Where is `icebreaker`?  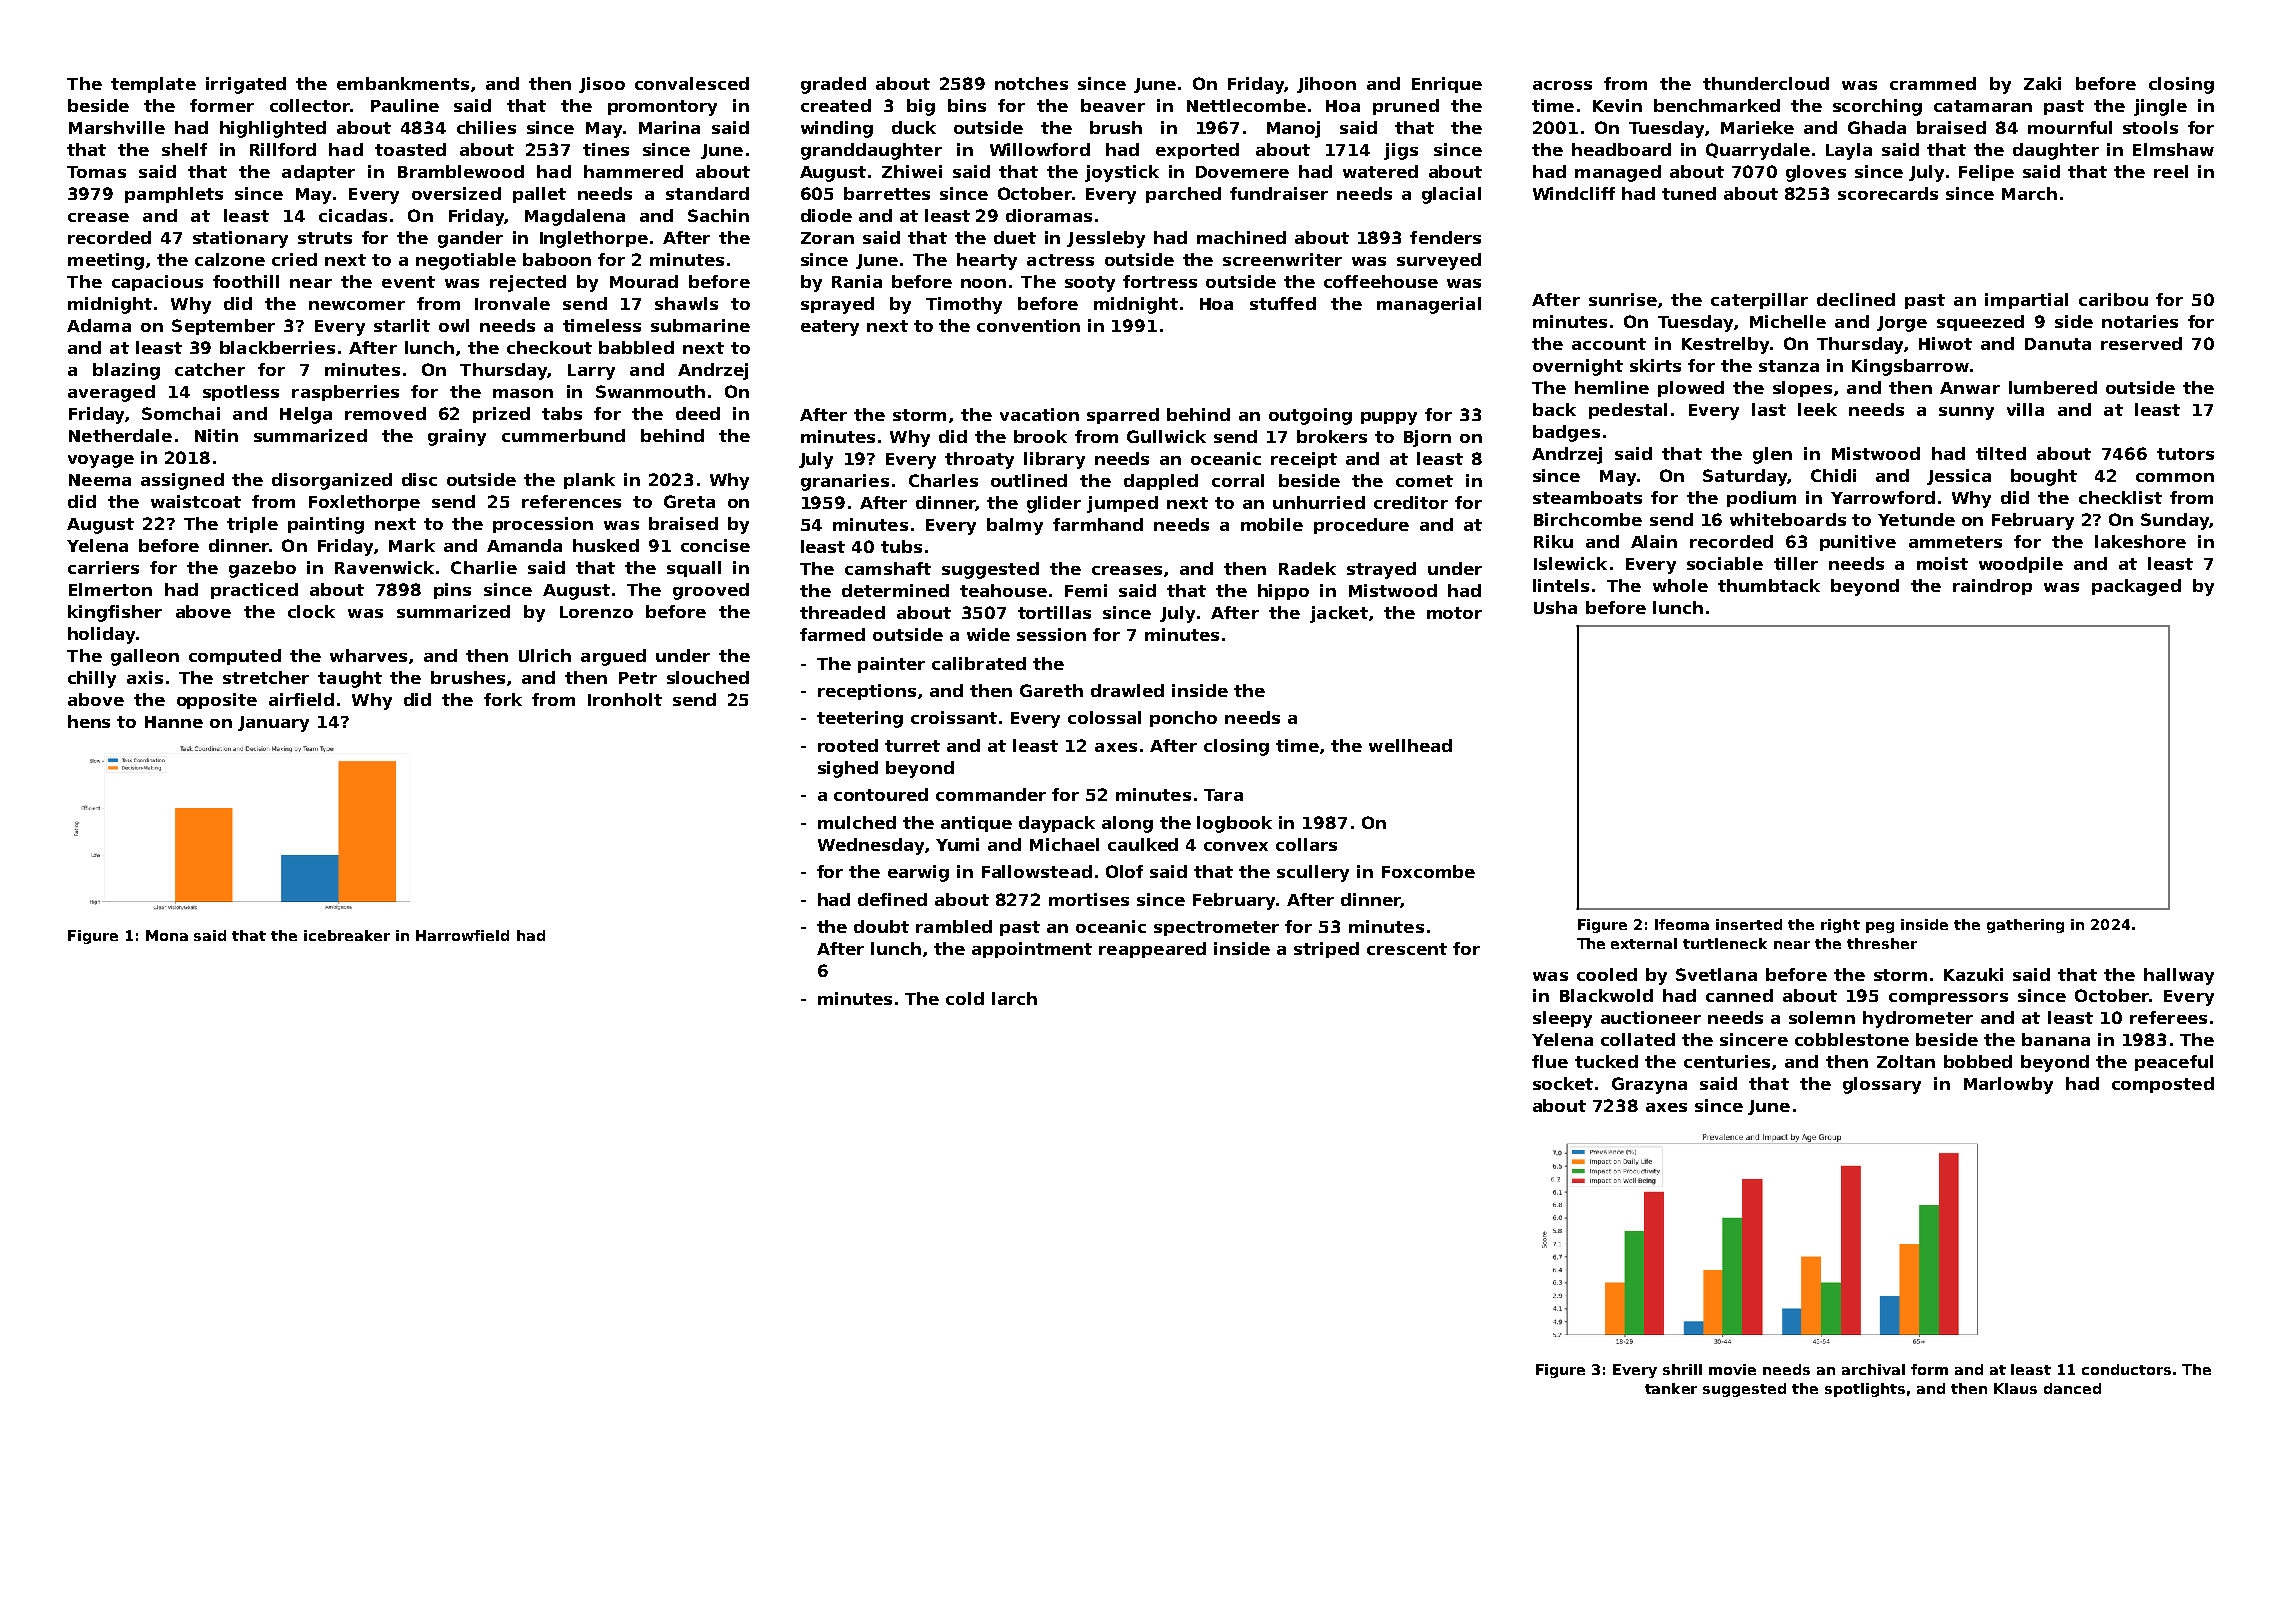
icebreaker is located at coordinates (347, 935).
